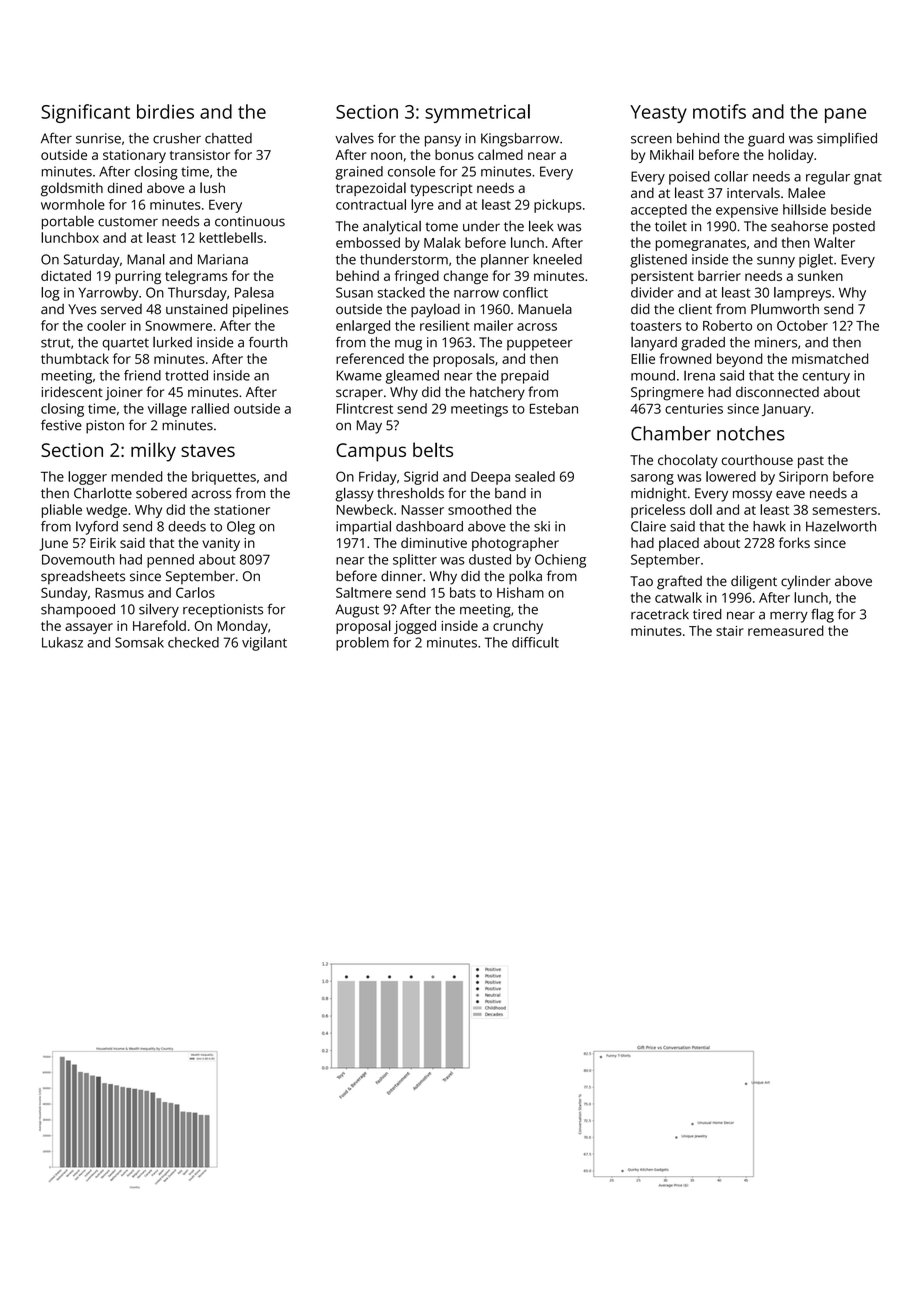 This page has width=924, height=1308. Describe the element at coordinates (540, 344) in the page. I see `puppeteer` at that location.
